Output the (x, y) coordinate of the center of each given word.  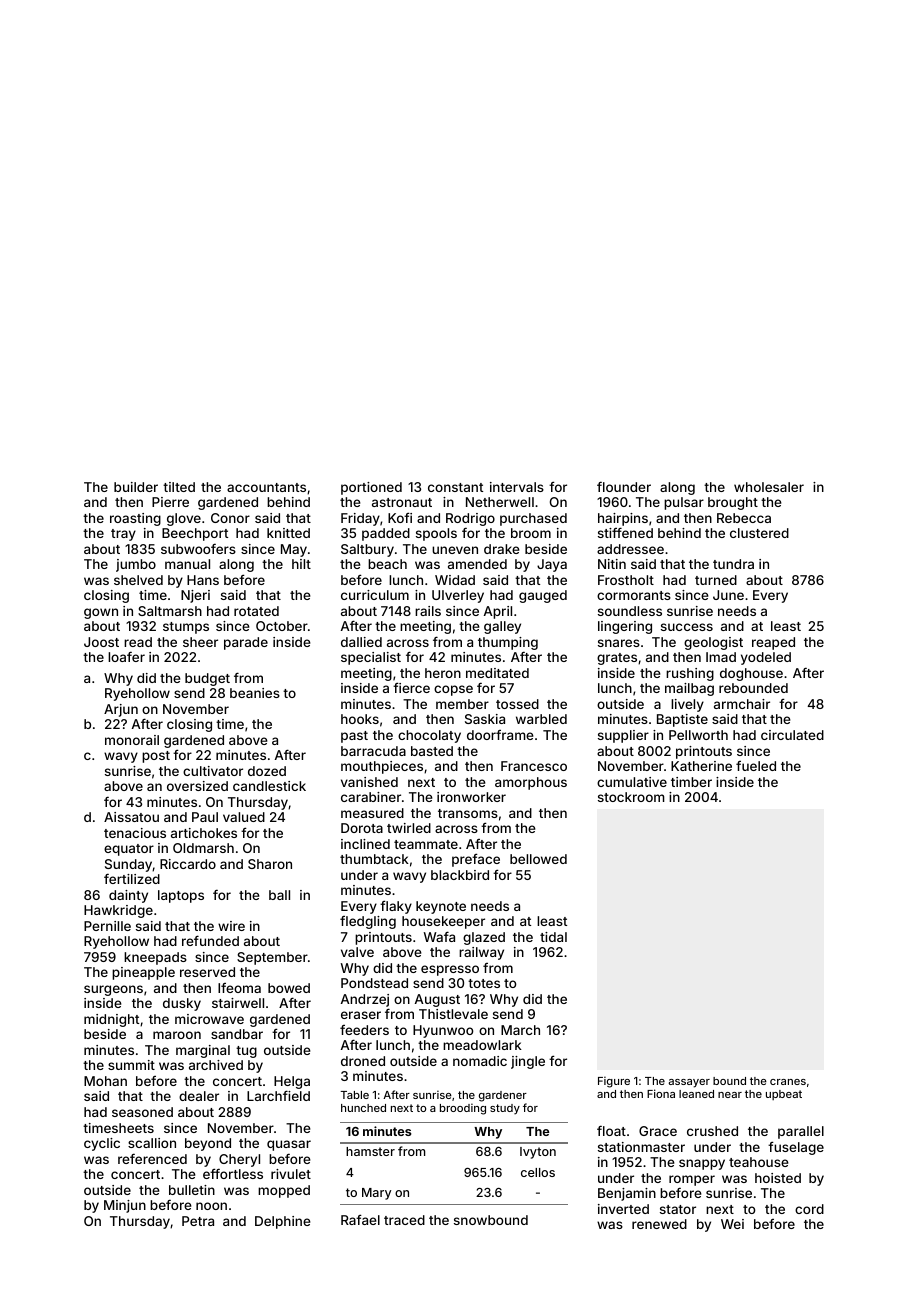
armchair (742, 704)
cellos (538, 1172)
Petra (198, 1221)
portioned (371, 488)
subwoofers (198, 548)
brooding (463, 1109)
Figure (614, 1082)
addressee (630, 549)
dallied (361, 642)
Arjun (121, 710)
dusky (182, 1004)
